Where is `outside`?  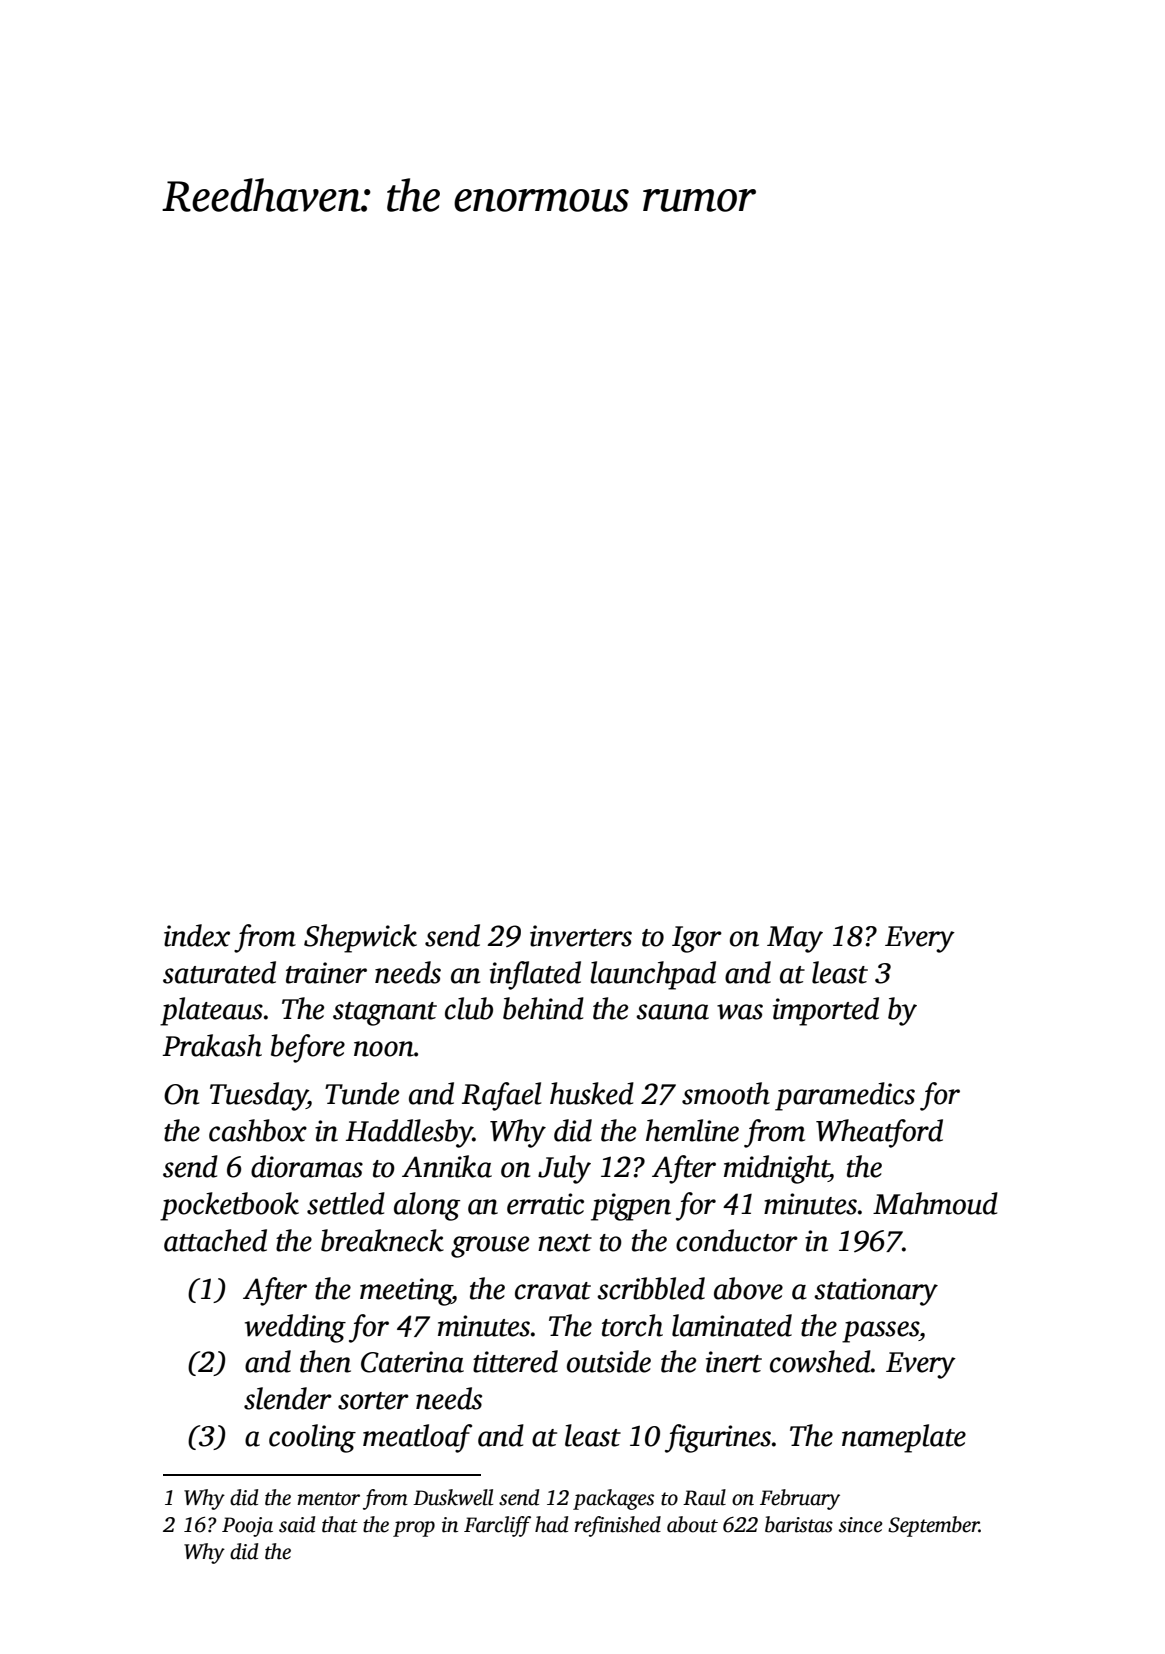
outside is located at coordinates (609, 1361).
